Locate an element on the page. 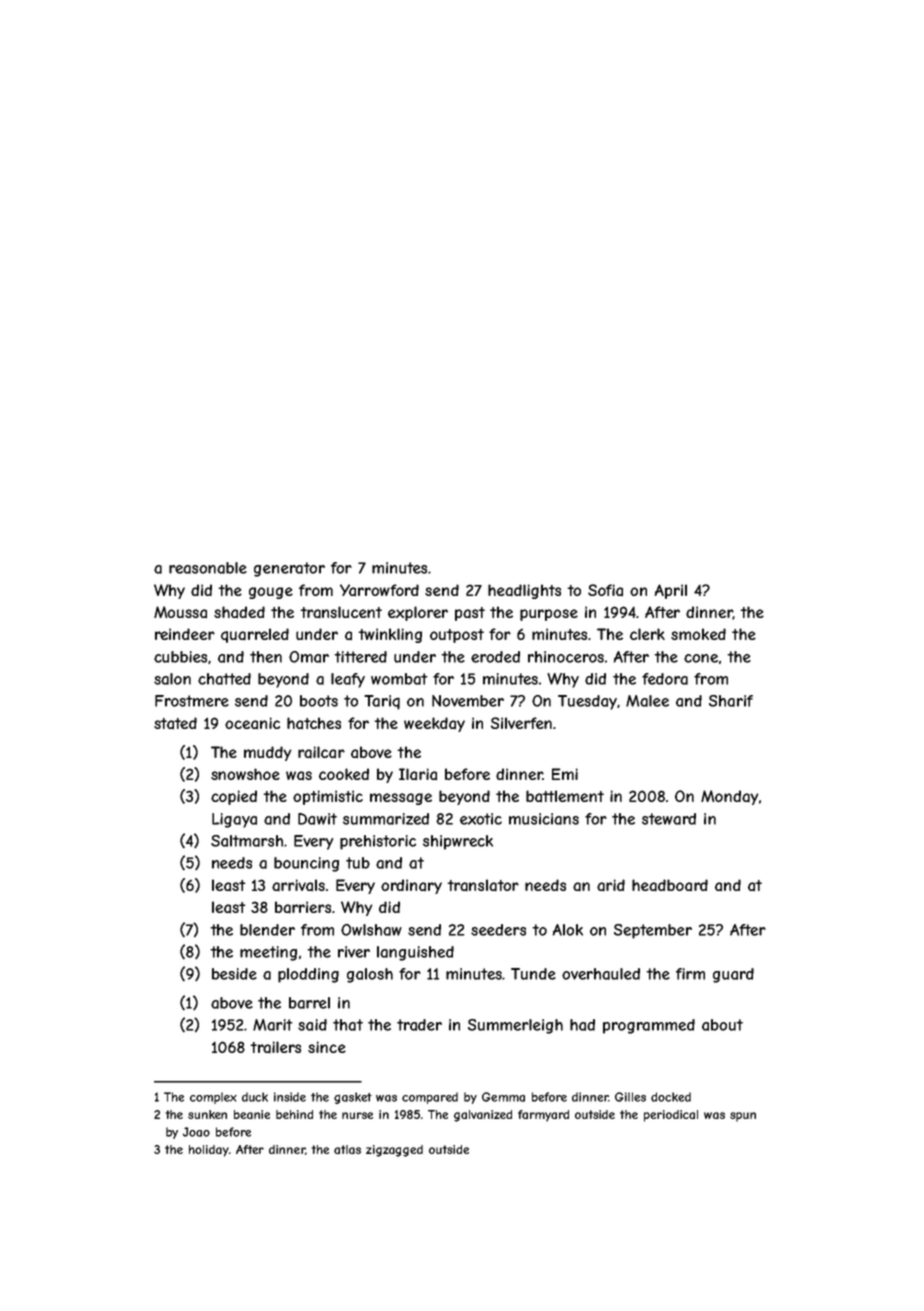 This image has width=924, height=1311. Gemma is located at coordinates (503, 1097).
